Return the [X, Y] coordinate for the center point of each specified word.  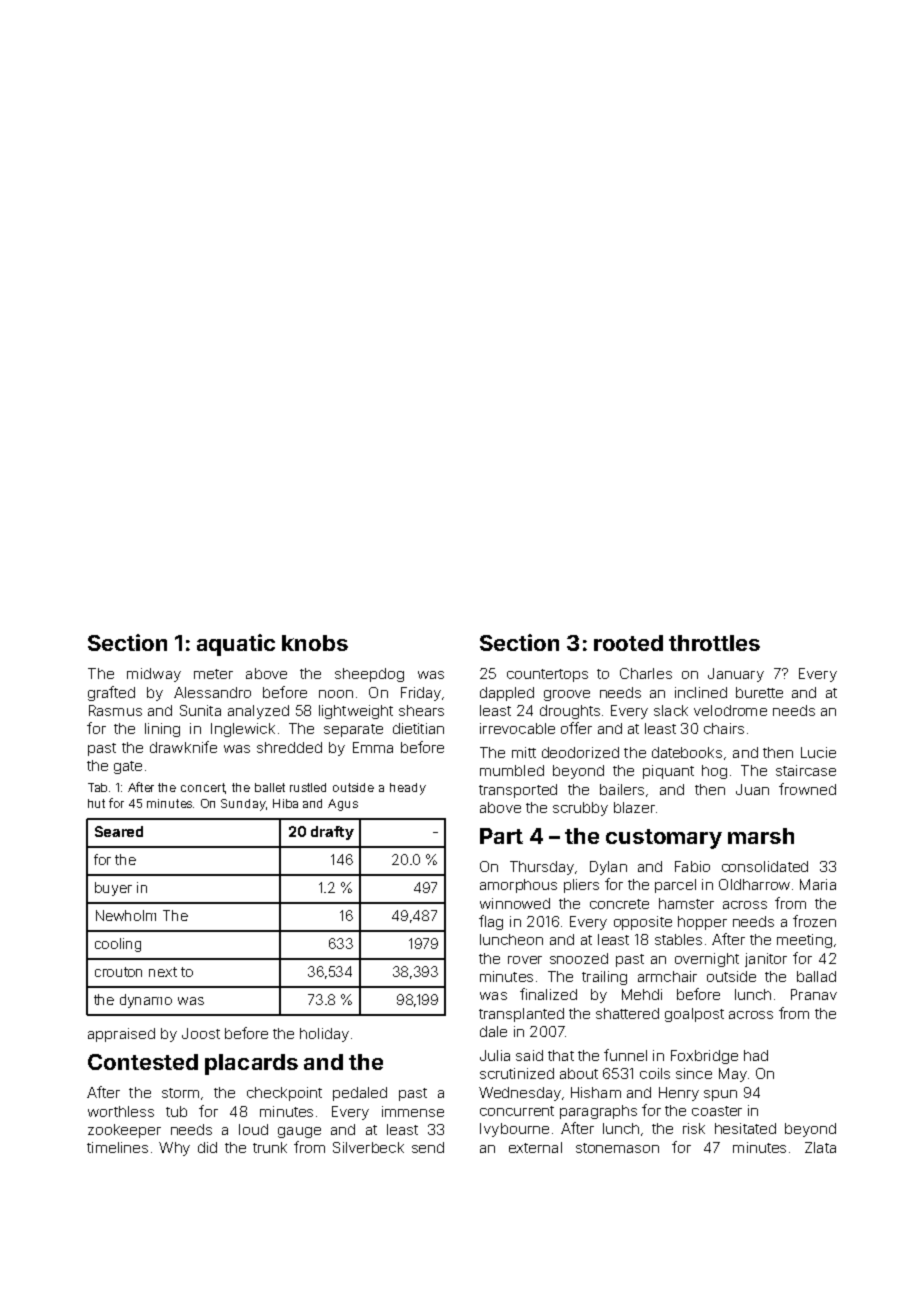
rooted [628, 643]
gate [128, 767]
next [163, 972]
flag [491, 922]
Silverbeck [368, 1147]
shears [421, 710]
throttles [714, 643]
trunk [270, 1147]
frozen [814, 921]
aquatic [236, 645]
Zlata [820, 1147]
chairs [724, 728]
